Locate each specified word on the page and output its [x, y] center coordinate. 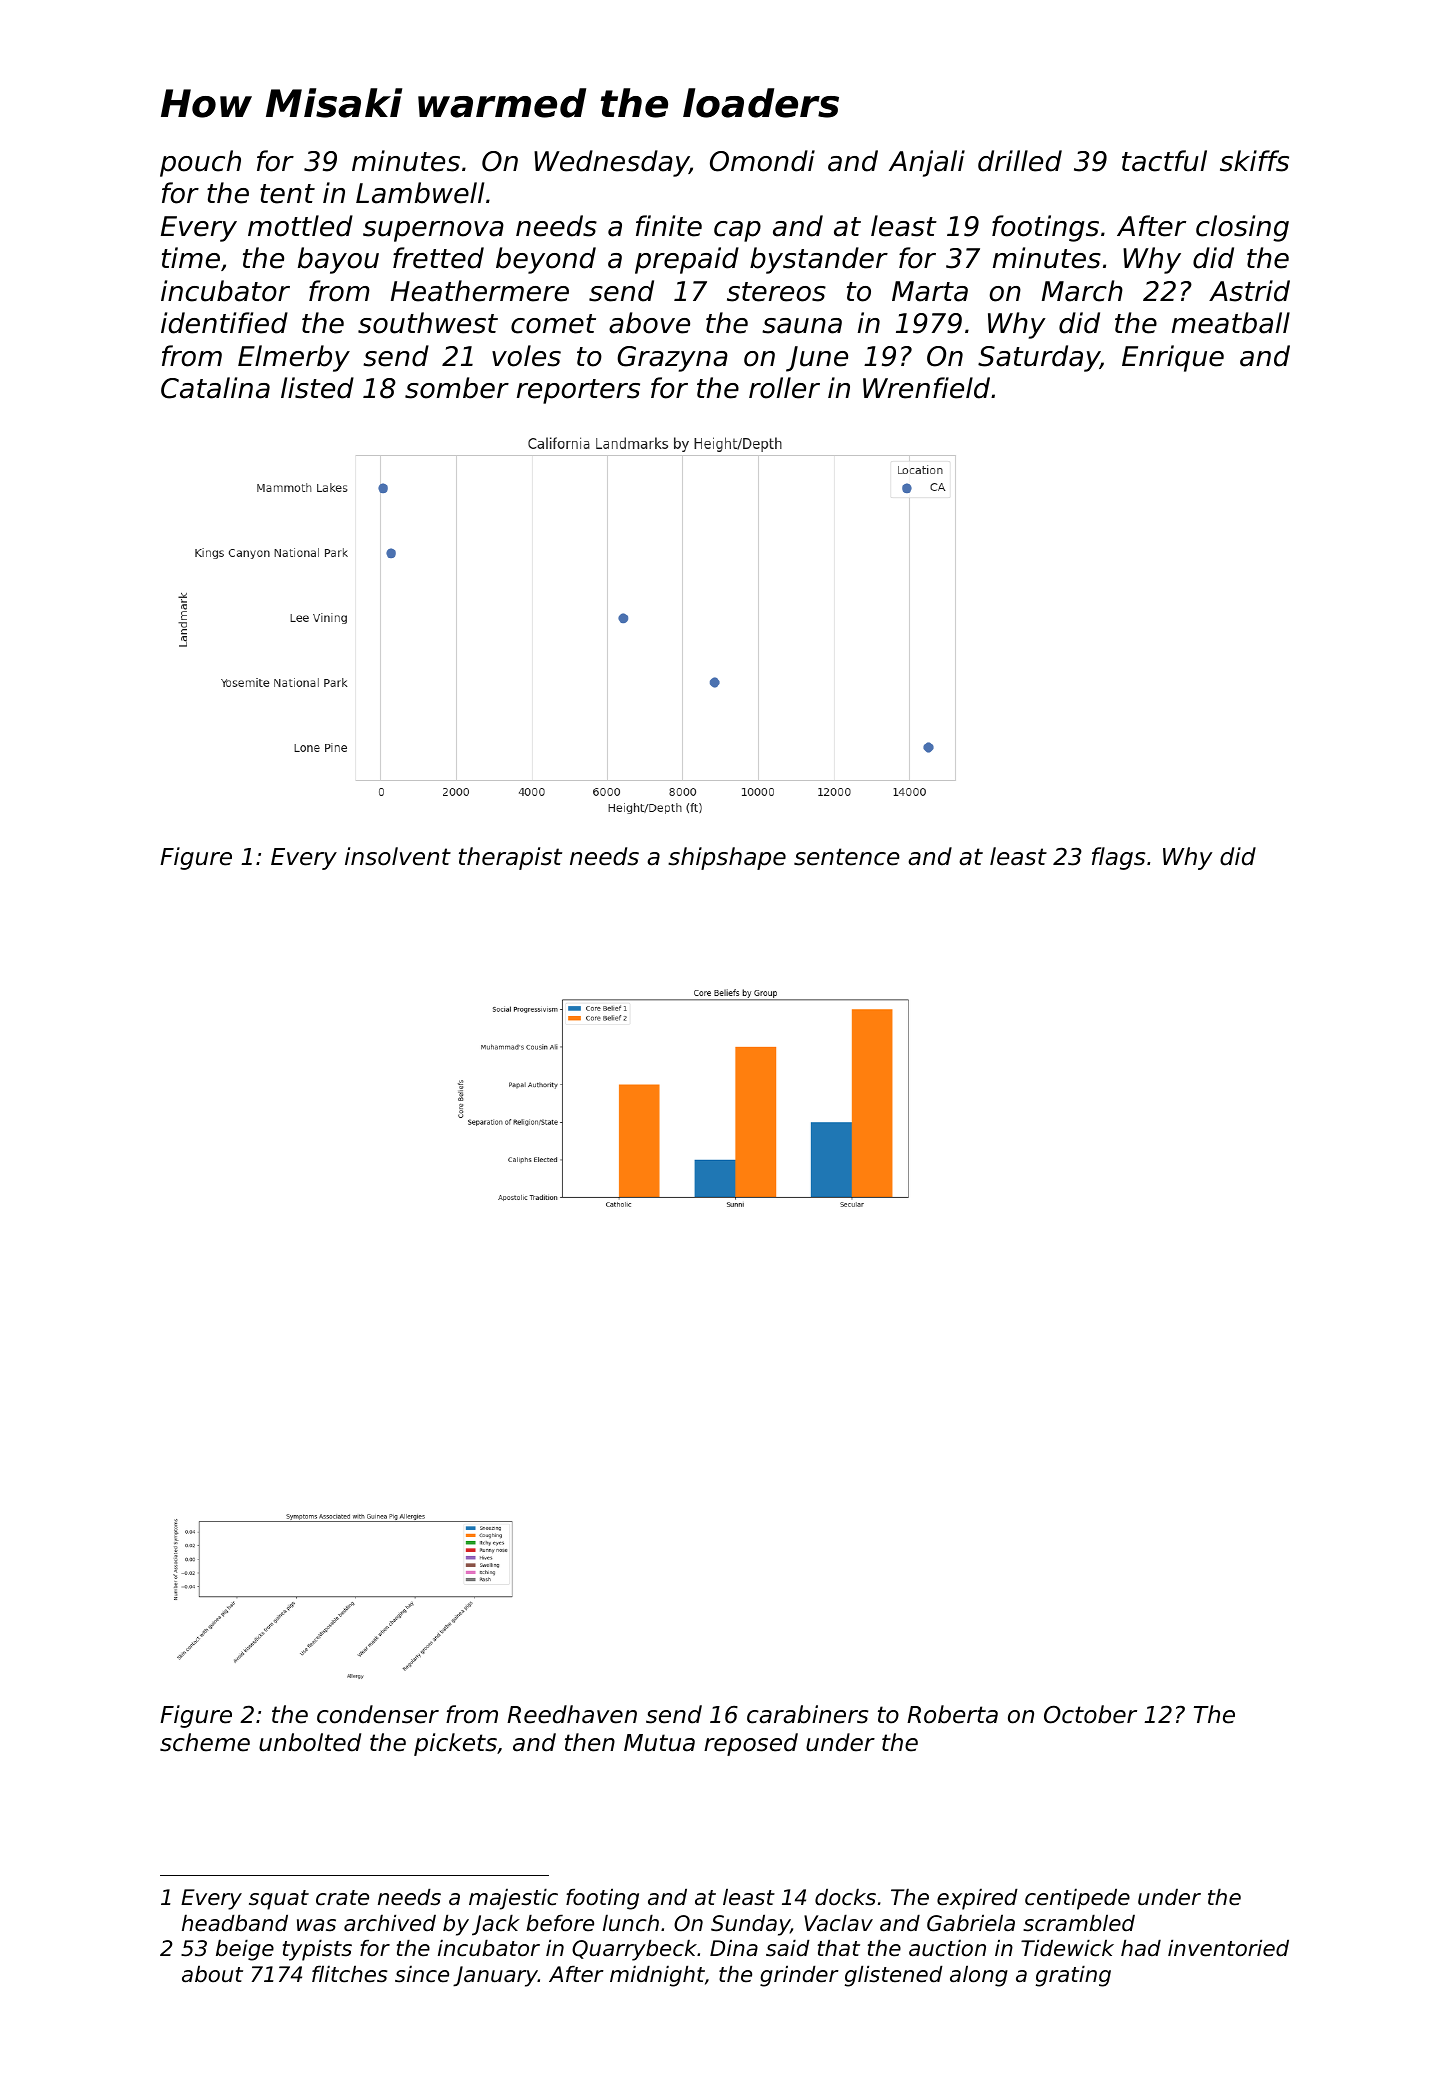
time [191, 258]
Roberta [952, 1714]
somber [457, 388]
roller [784, 388]
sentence [847, 857]
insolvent [398, 856]
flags [1118, 858]
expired [977, 1899]
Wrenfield [926, 388]
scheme [205, 1742]
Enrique [1173, 358]
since [422, 1974]
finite [669, 226]
